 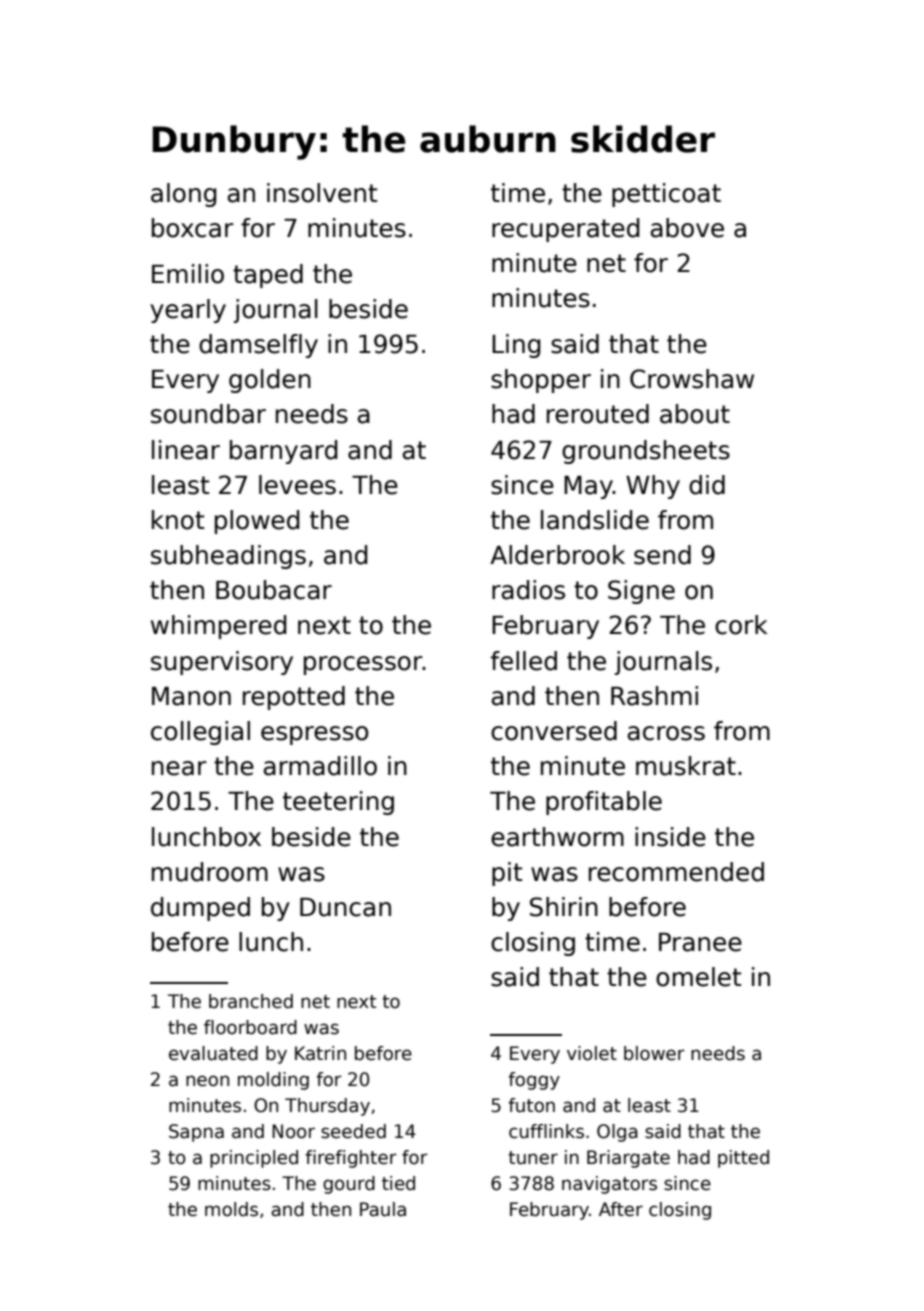 I want to click on molding, so click(x=273, y=1081).
